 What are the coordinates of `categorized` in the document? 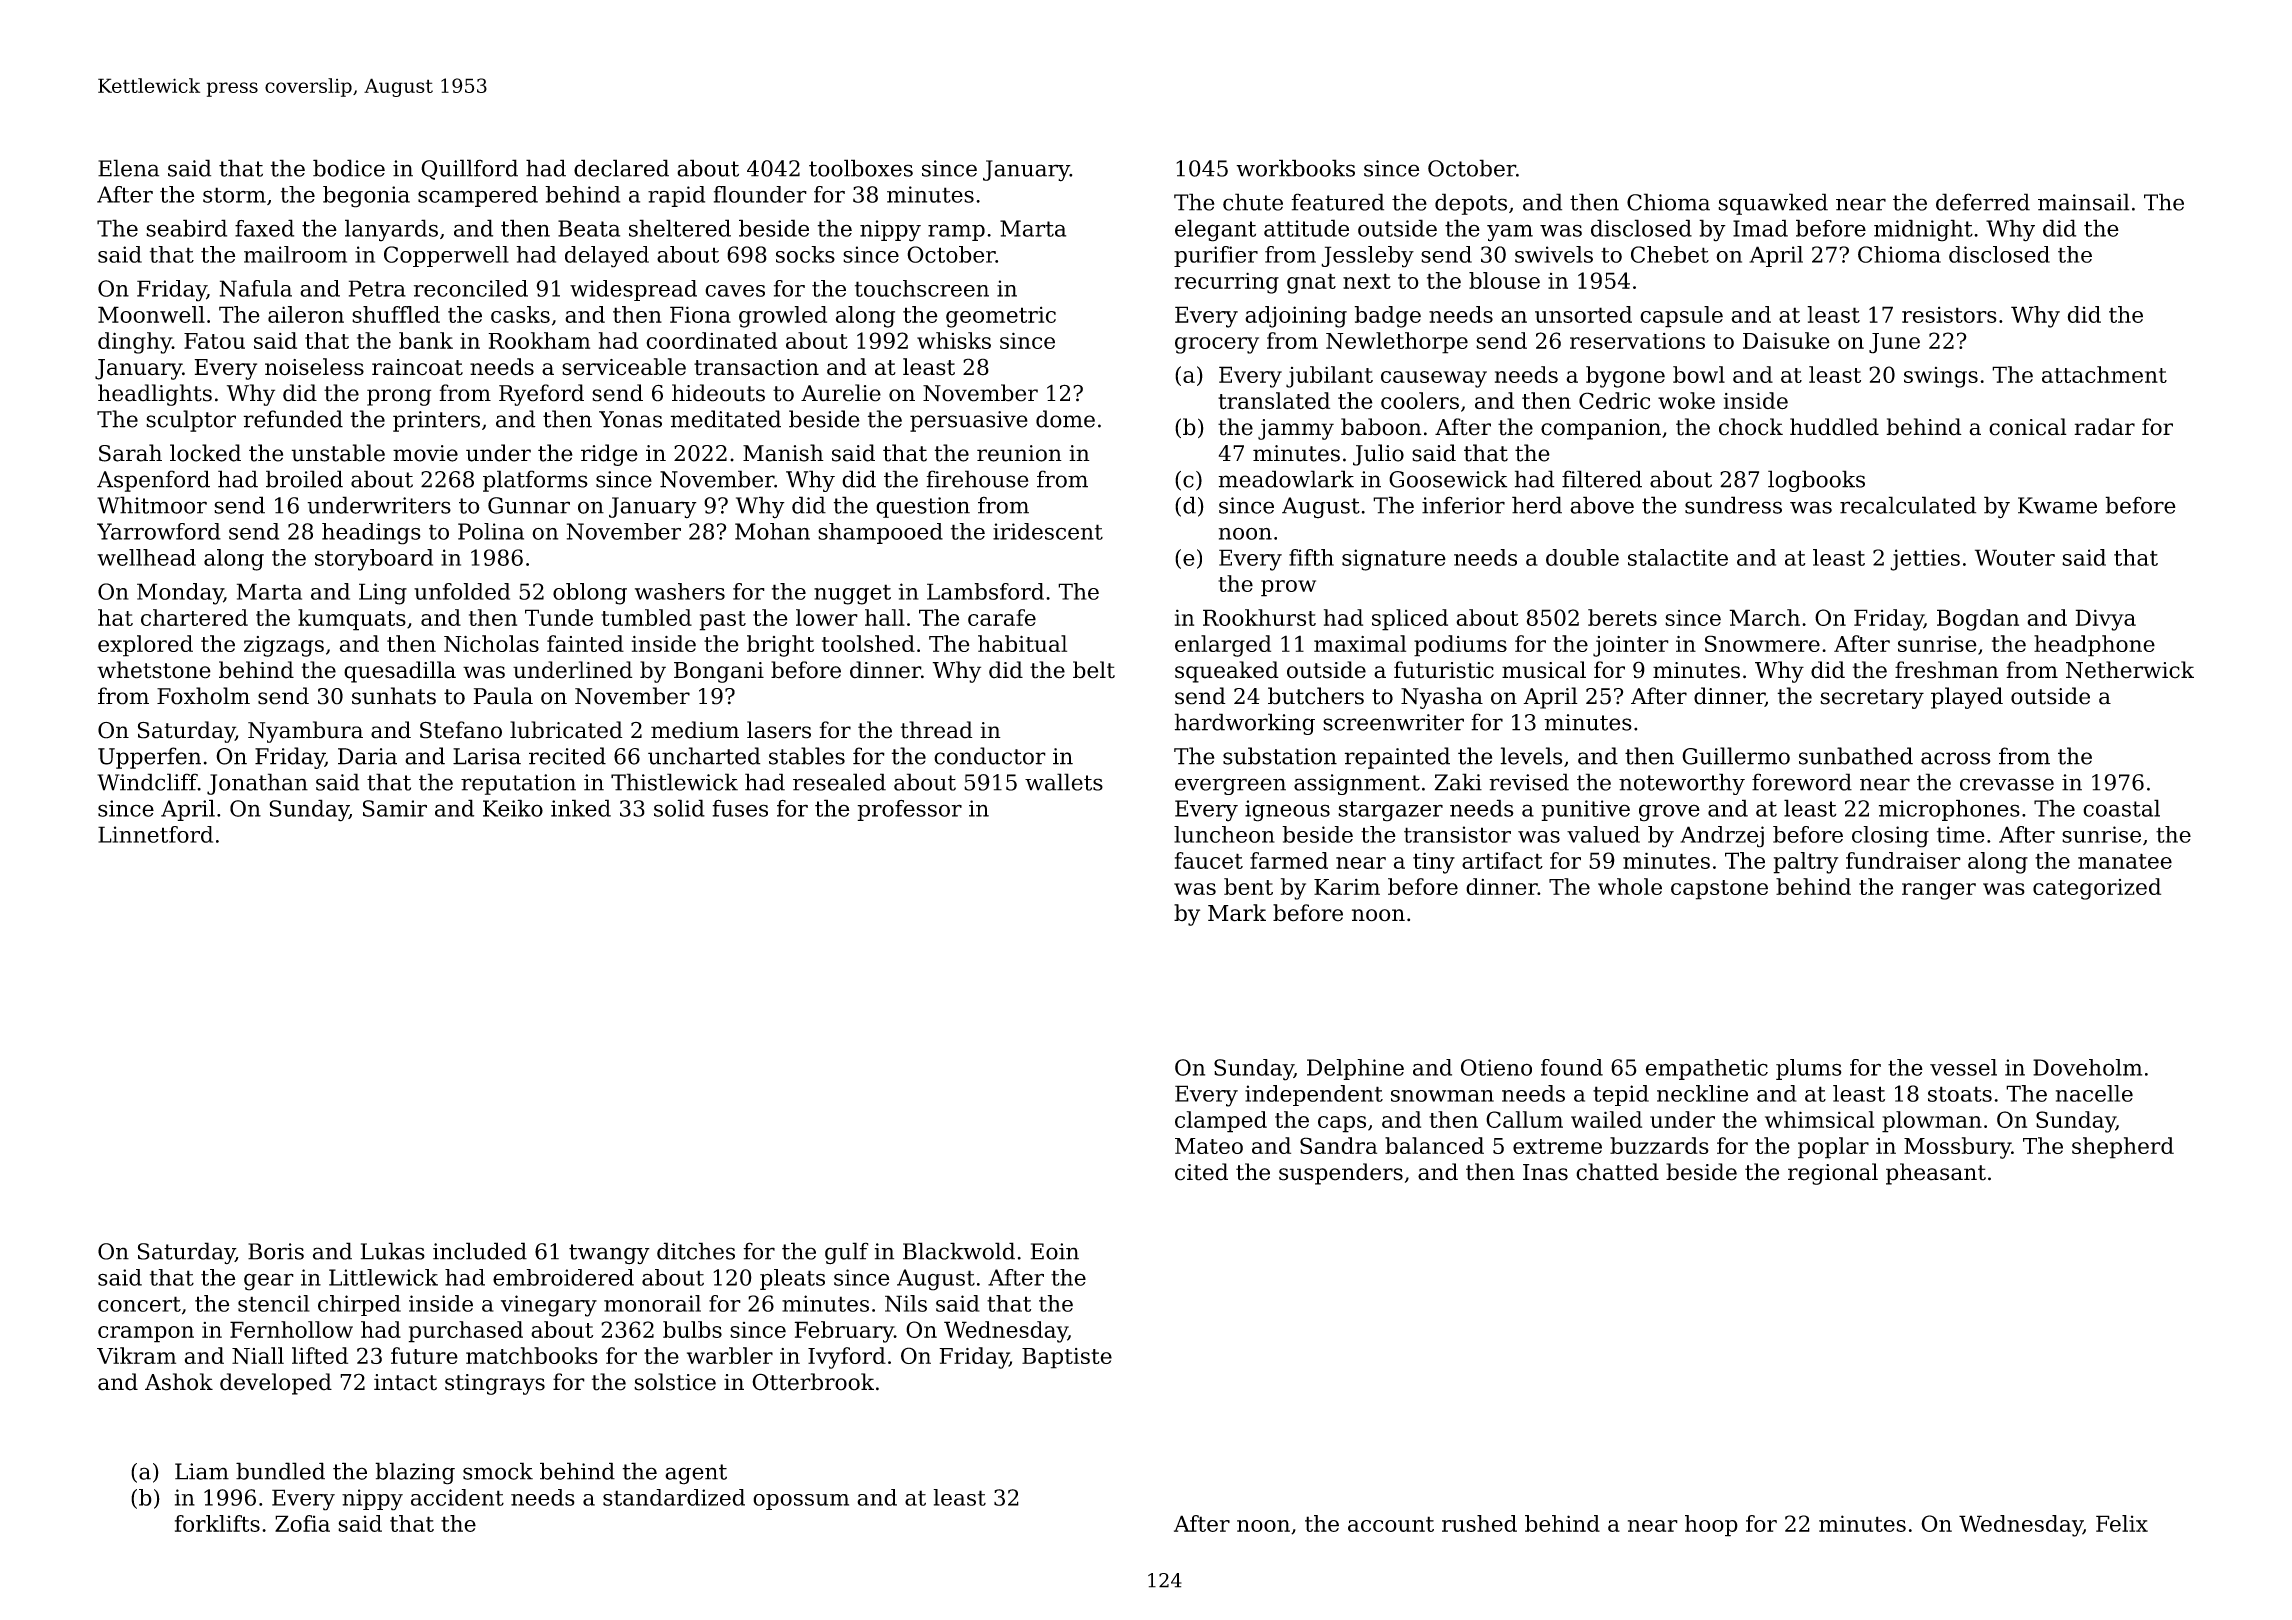 It's located at (2097, 889).
